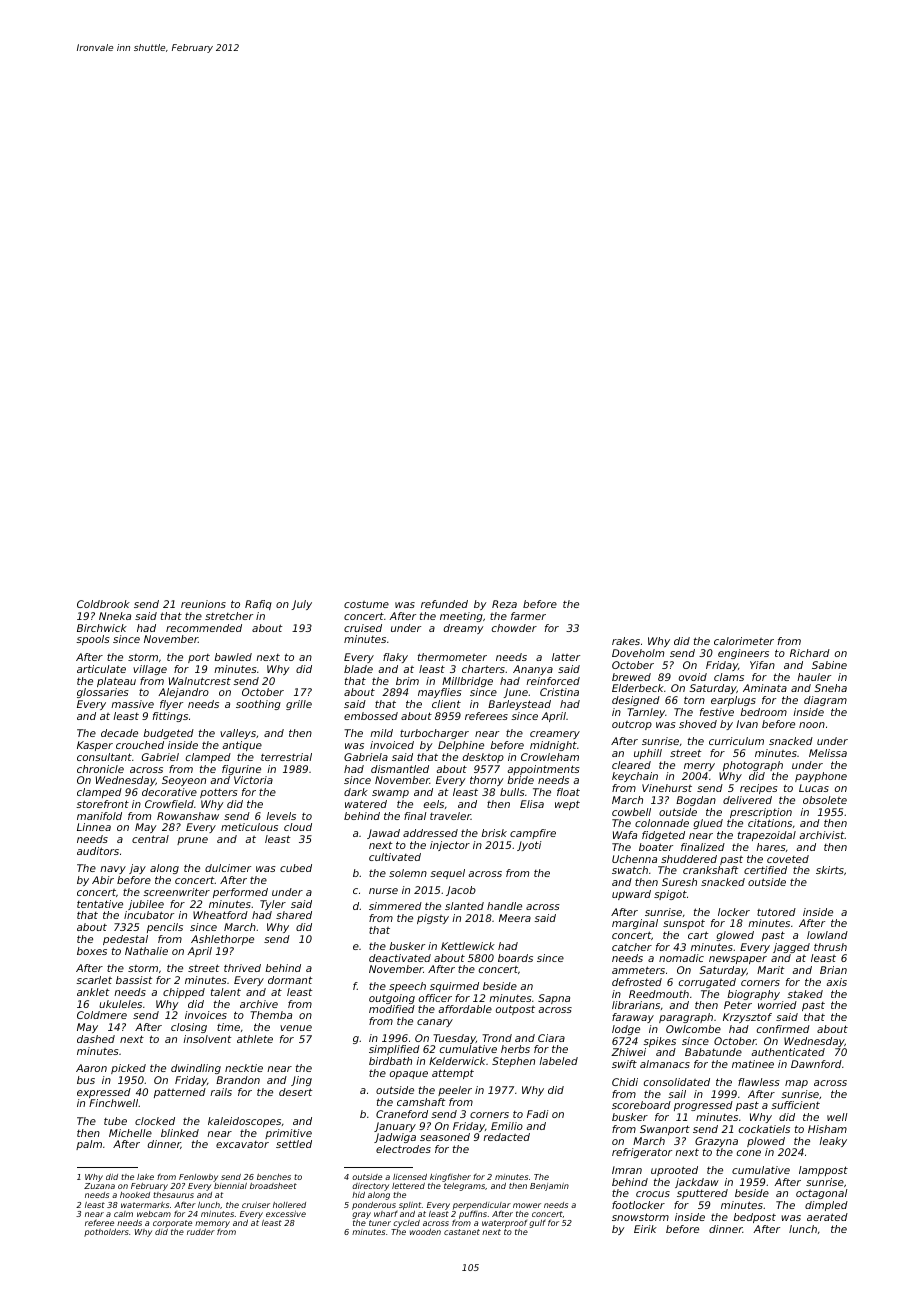 The image size is (924, 1308). Describe the element at coordinates (555, 735) in the page. I see `creamery` at that location.
